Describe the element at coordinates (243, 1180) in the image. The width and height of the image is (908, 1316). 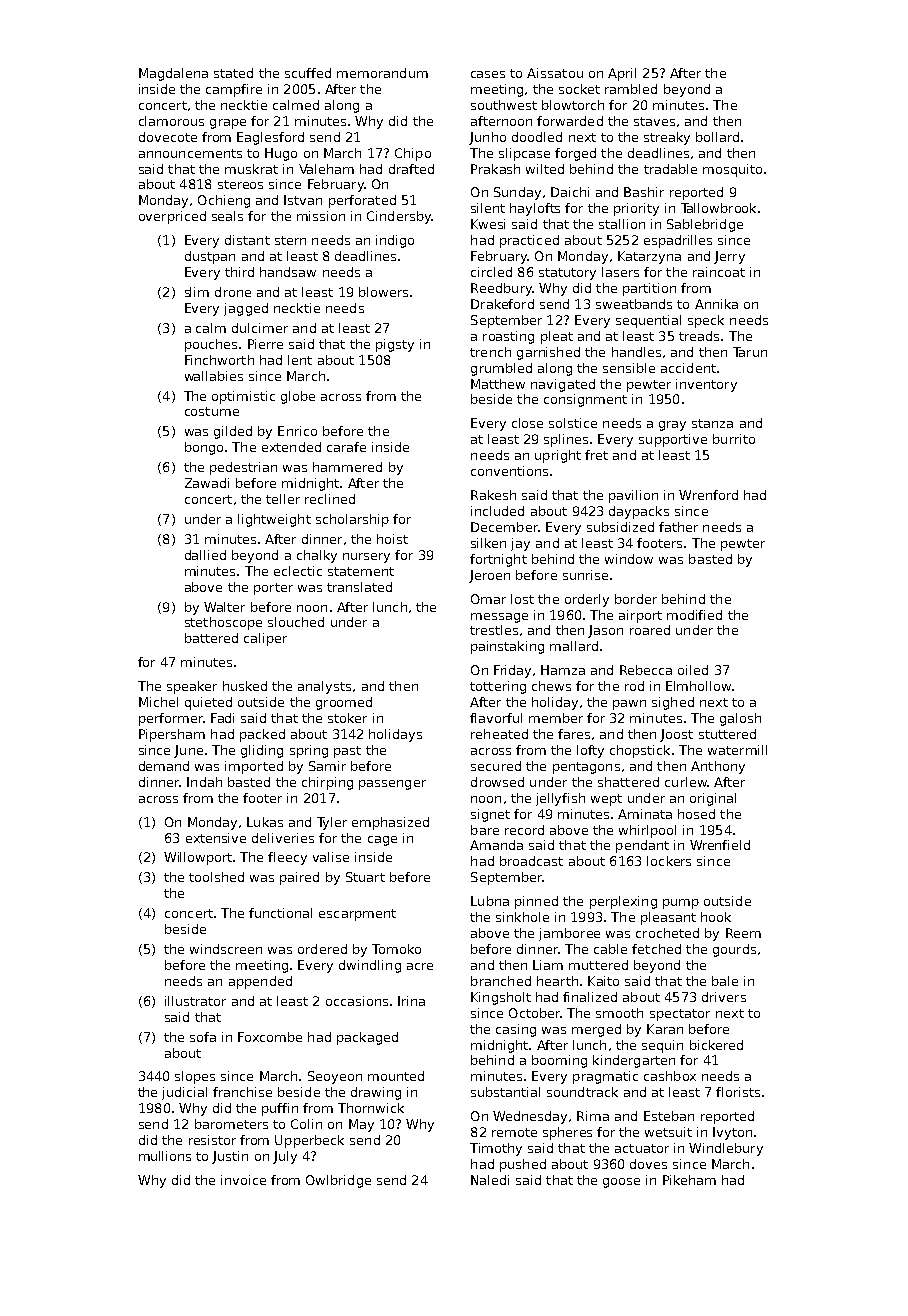
I see `invoice` at that location.
